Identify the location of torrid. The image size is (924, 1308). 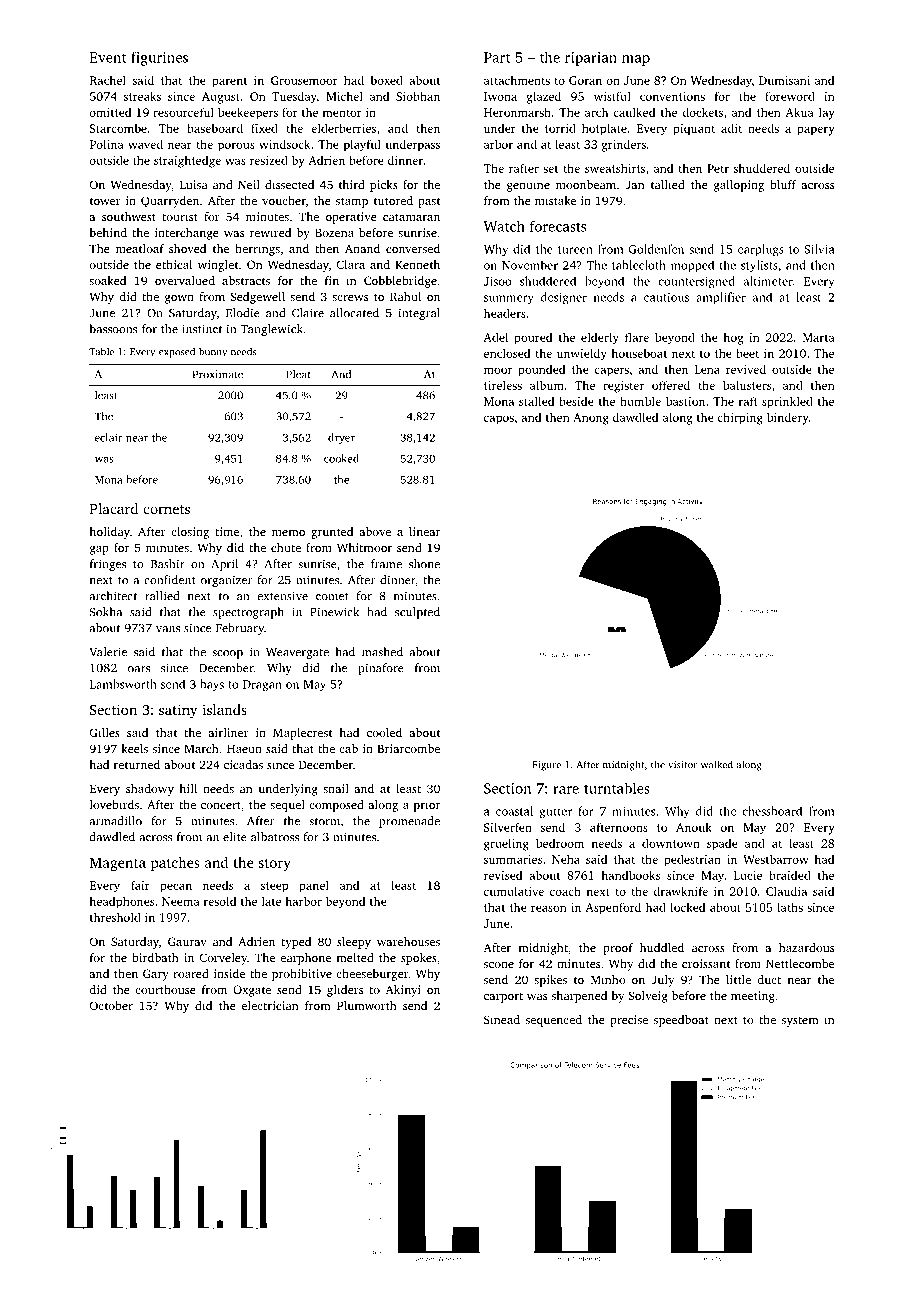
(560, 128).
